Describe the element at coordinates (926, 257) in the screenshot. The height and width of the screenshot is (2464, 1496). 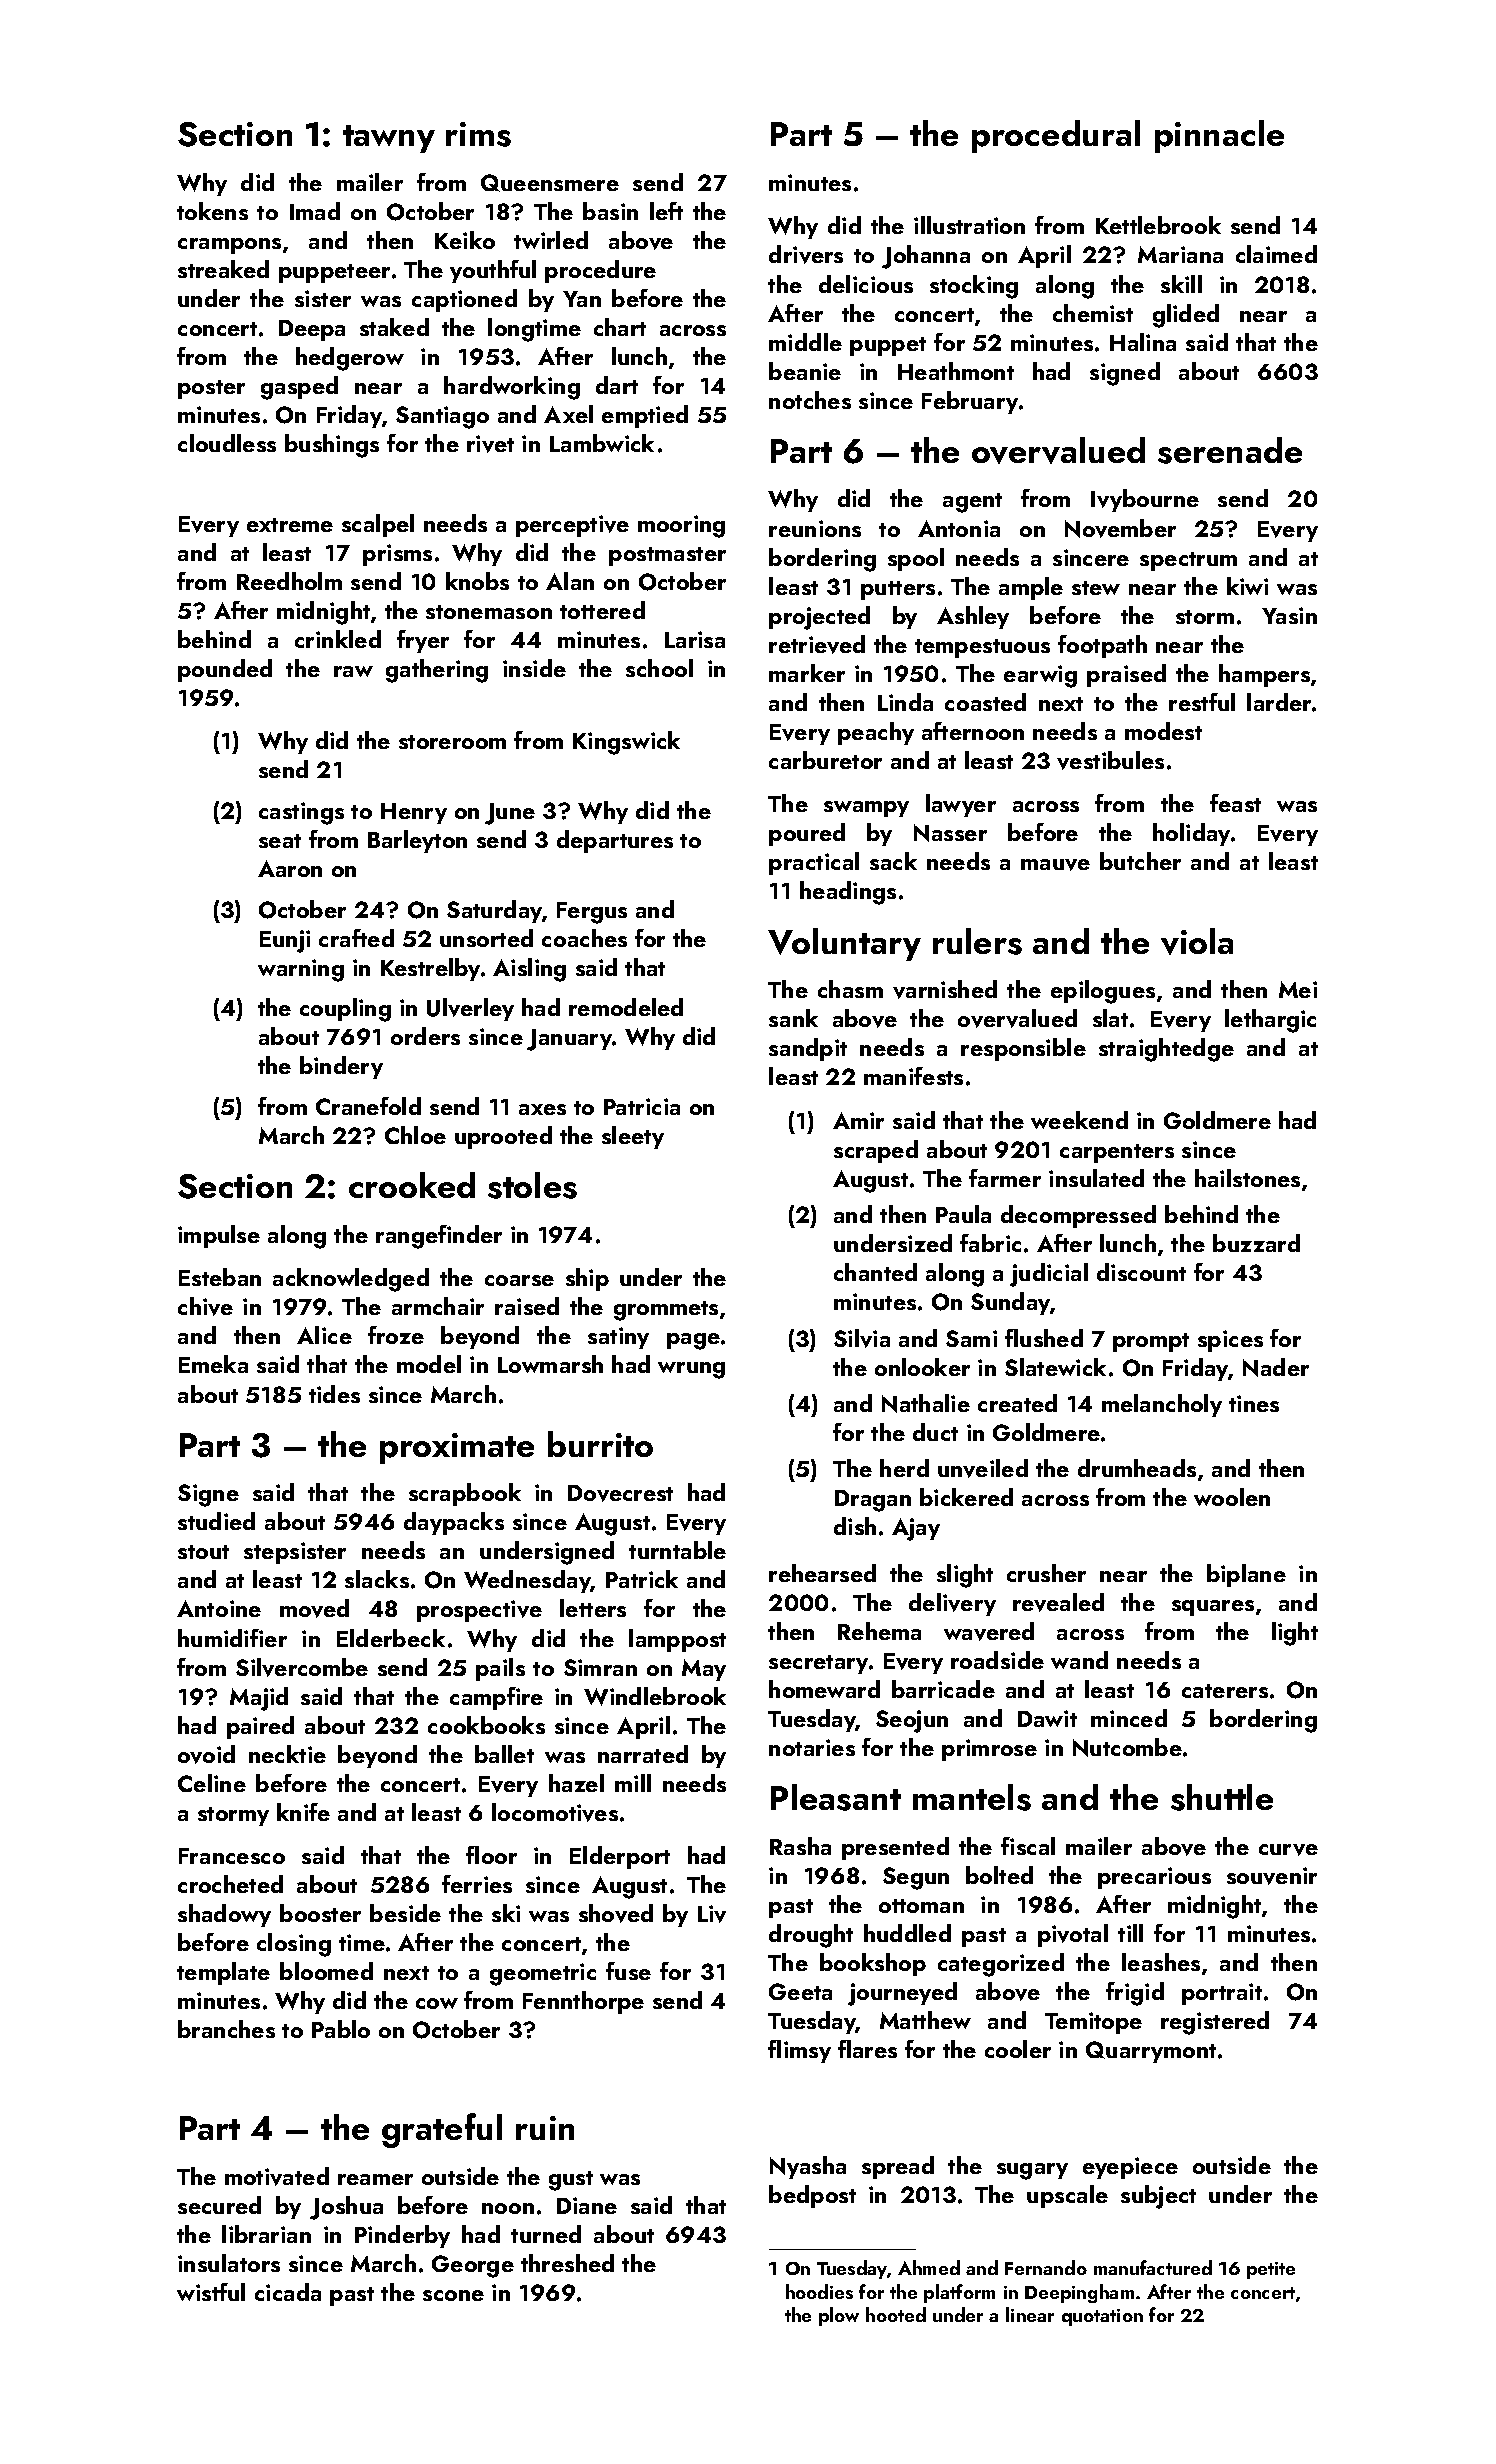
I see `Johanna` at that location.
